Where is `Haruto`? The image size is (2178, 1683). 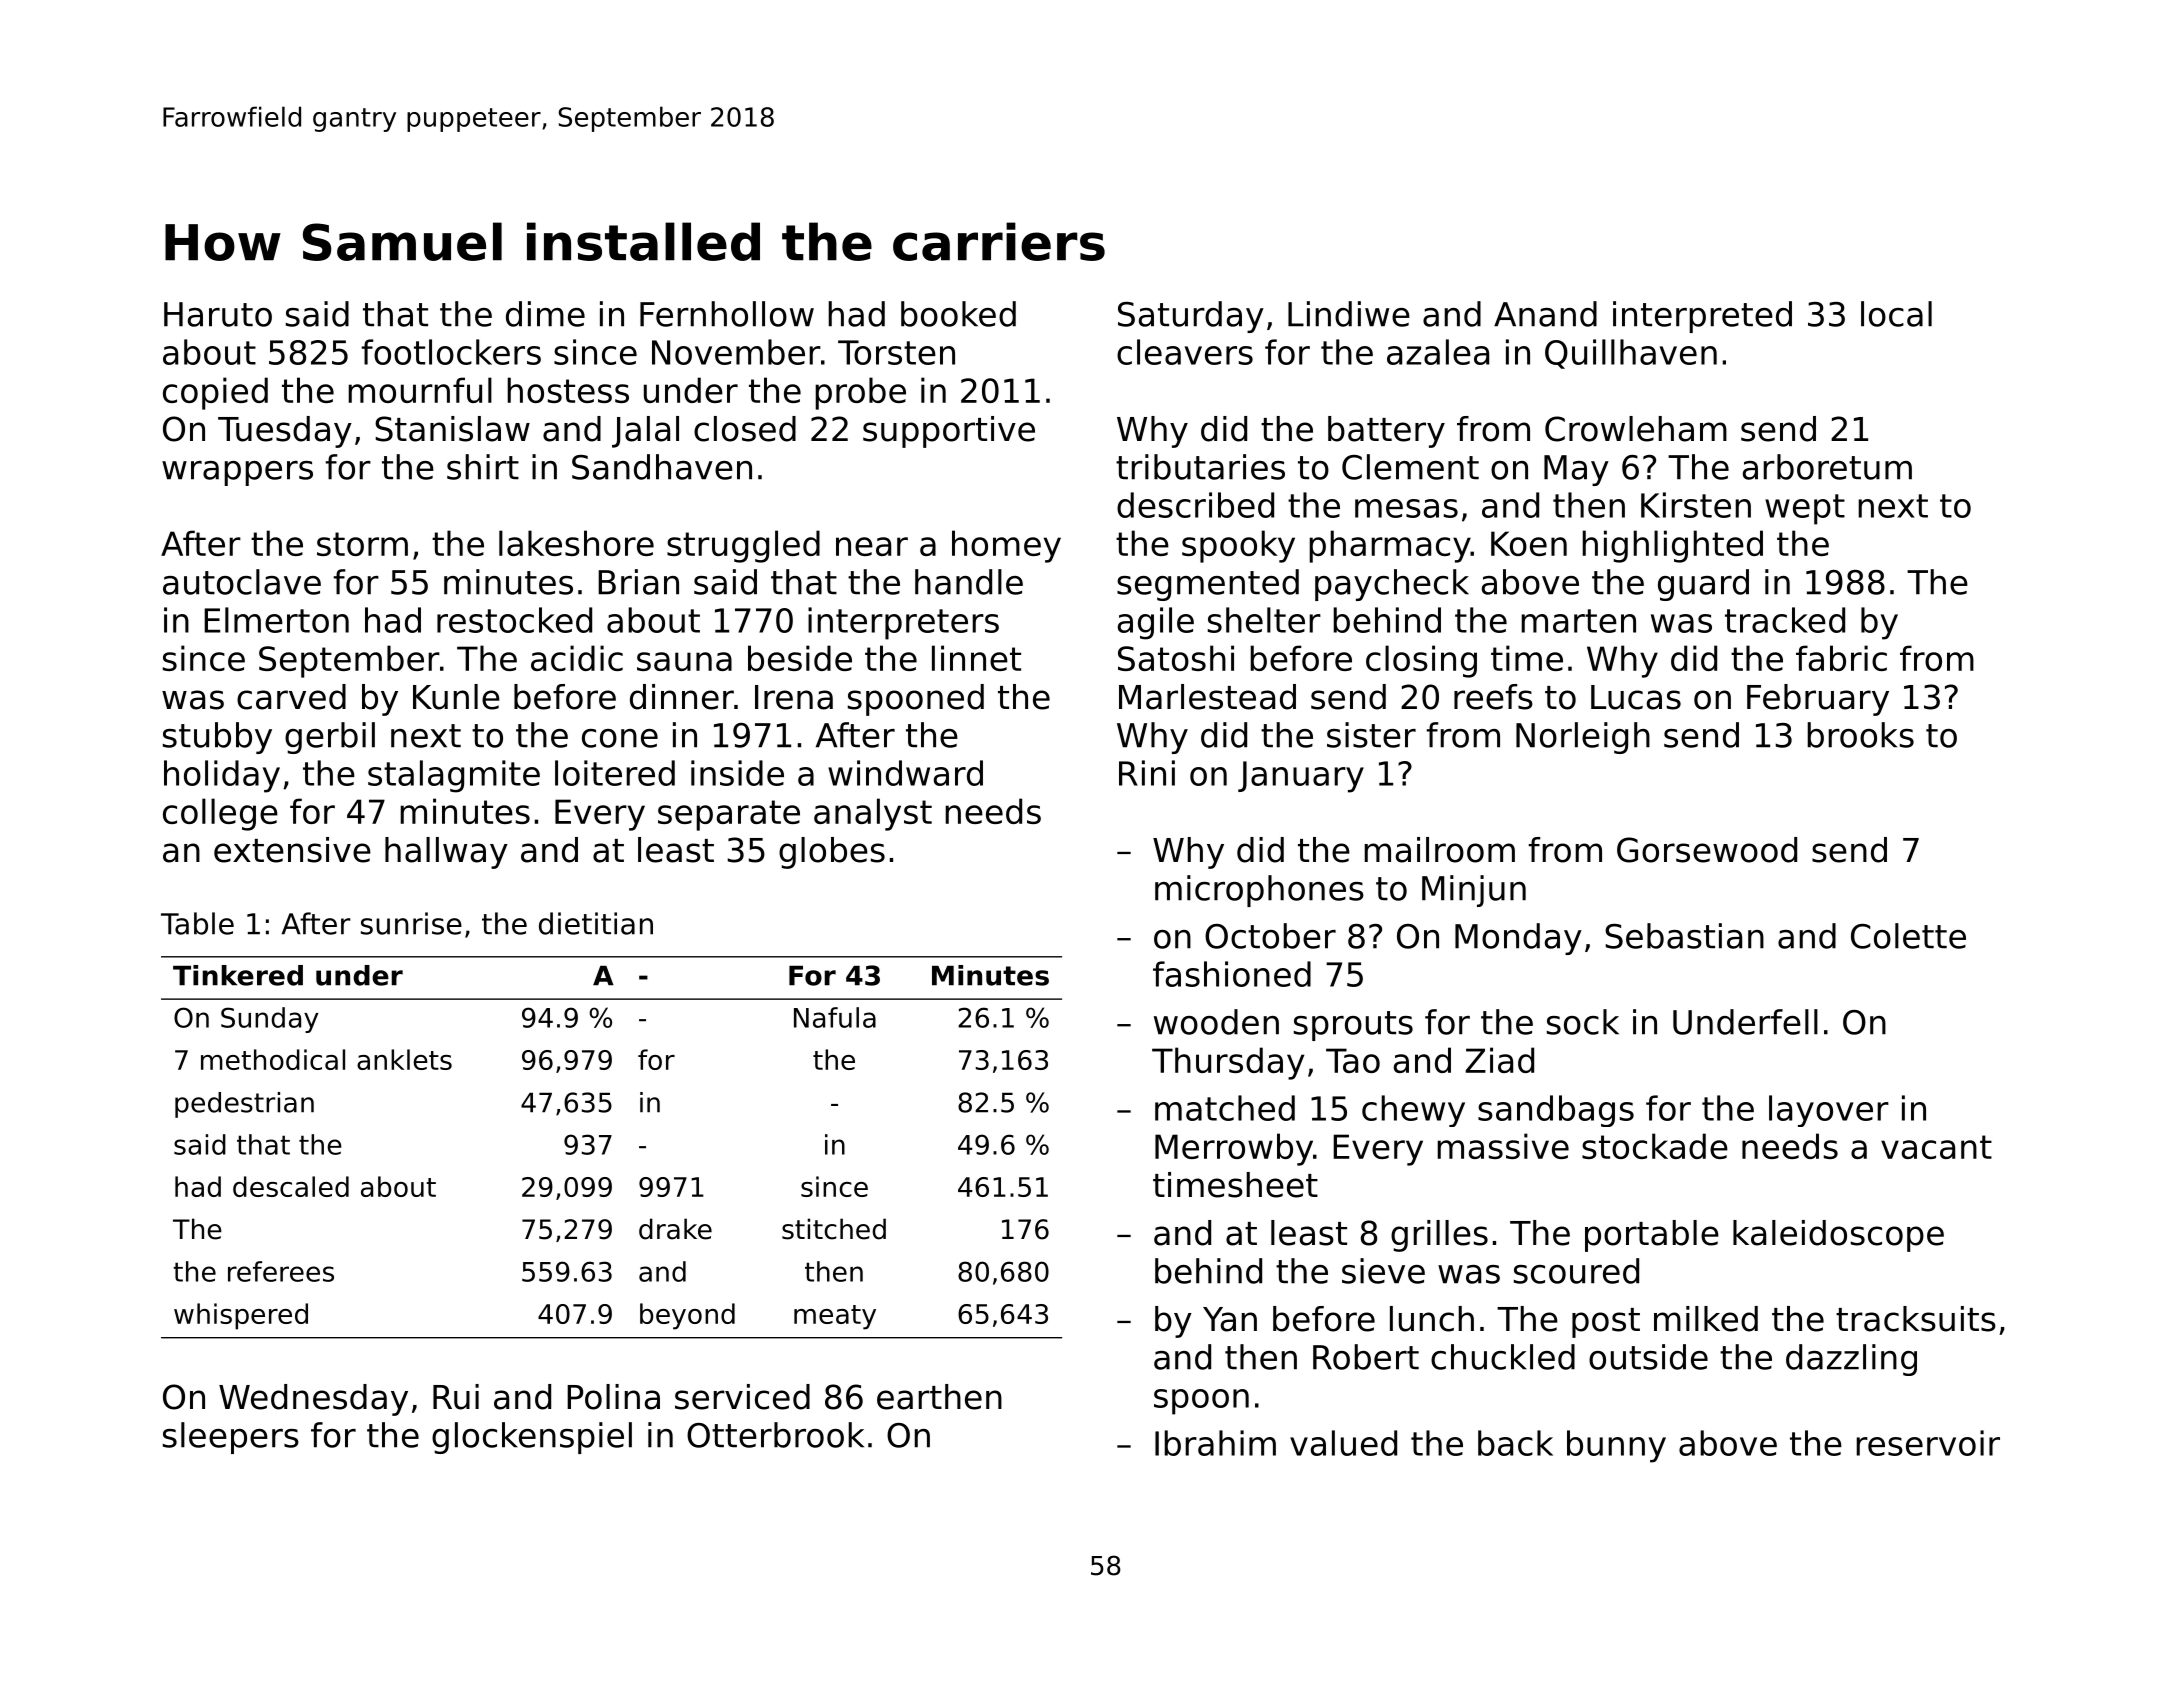 Haruto is located at coordinates (218, 314).
